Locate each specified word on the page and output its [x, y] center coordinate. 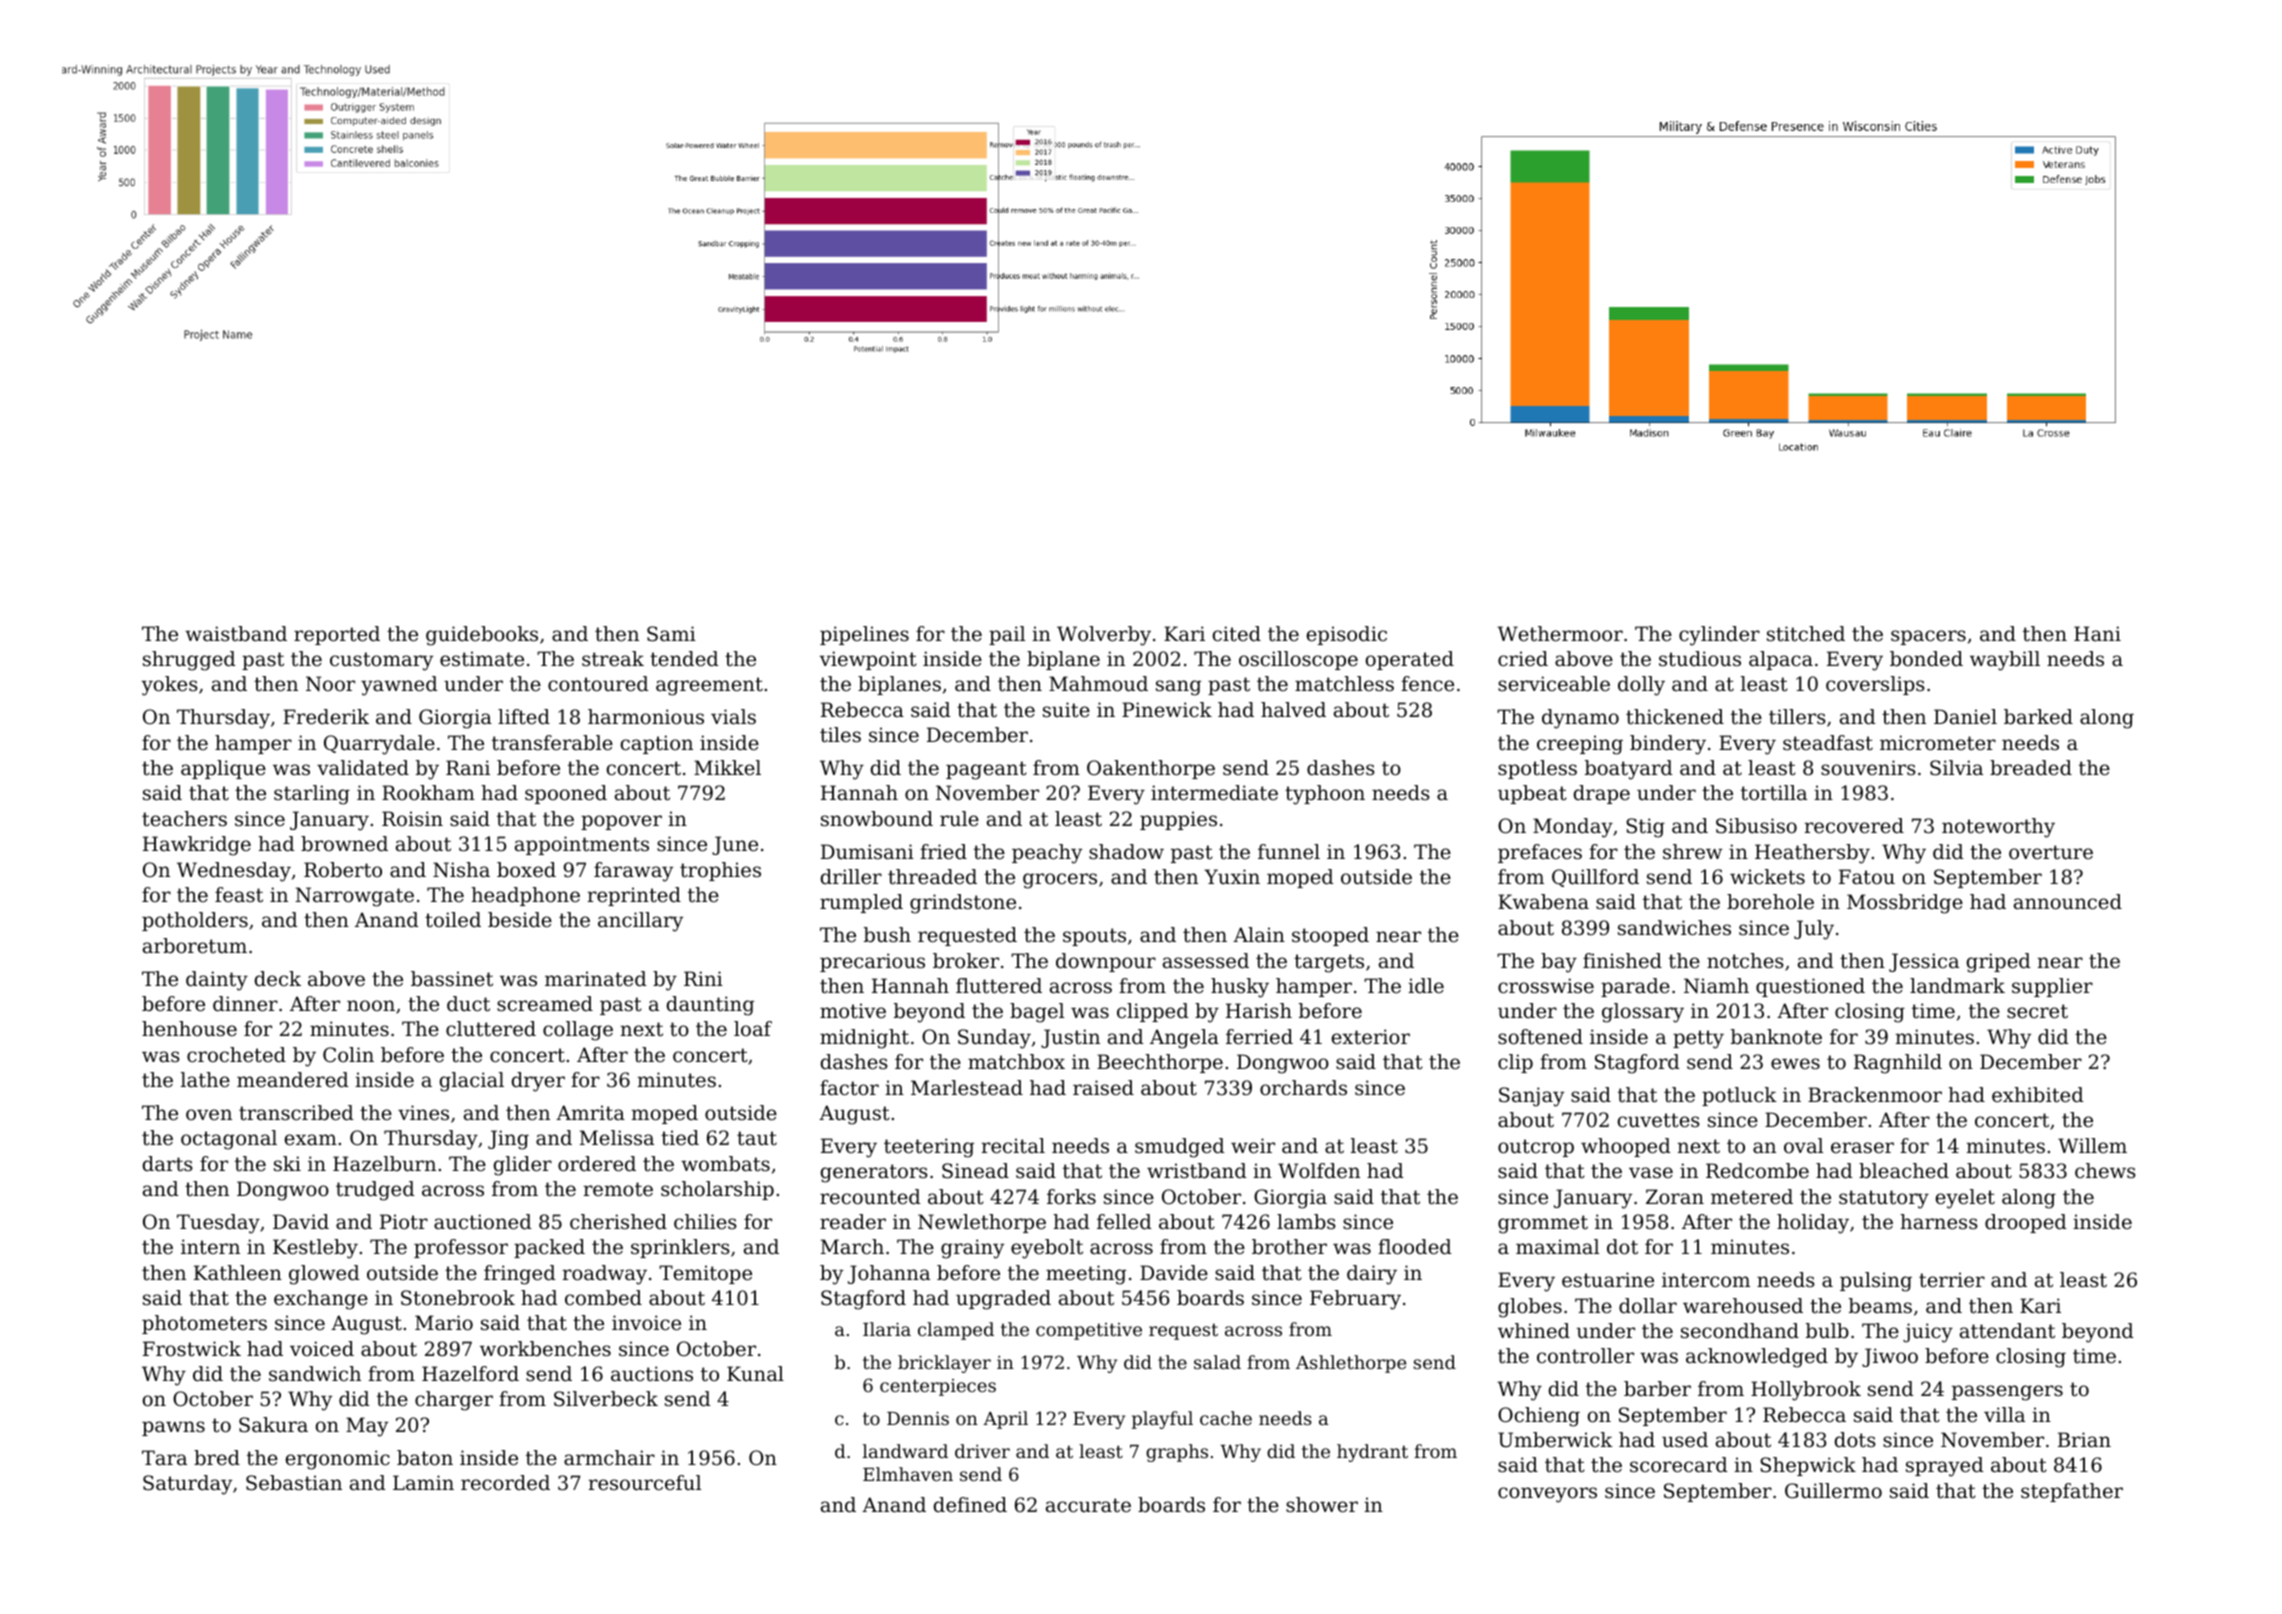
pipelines [864, 635]
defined [970, 1505]
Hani [2097, 633]
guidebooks [482, 636]
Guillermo [1833, 1491]
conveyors [1547, 1495]
